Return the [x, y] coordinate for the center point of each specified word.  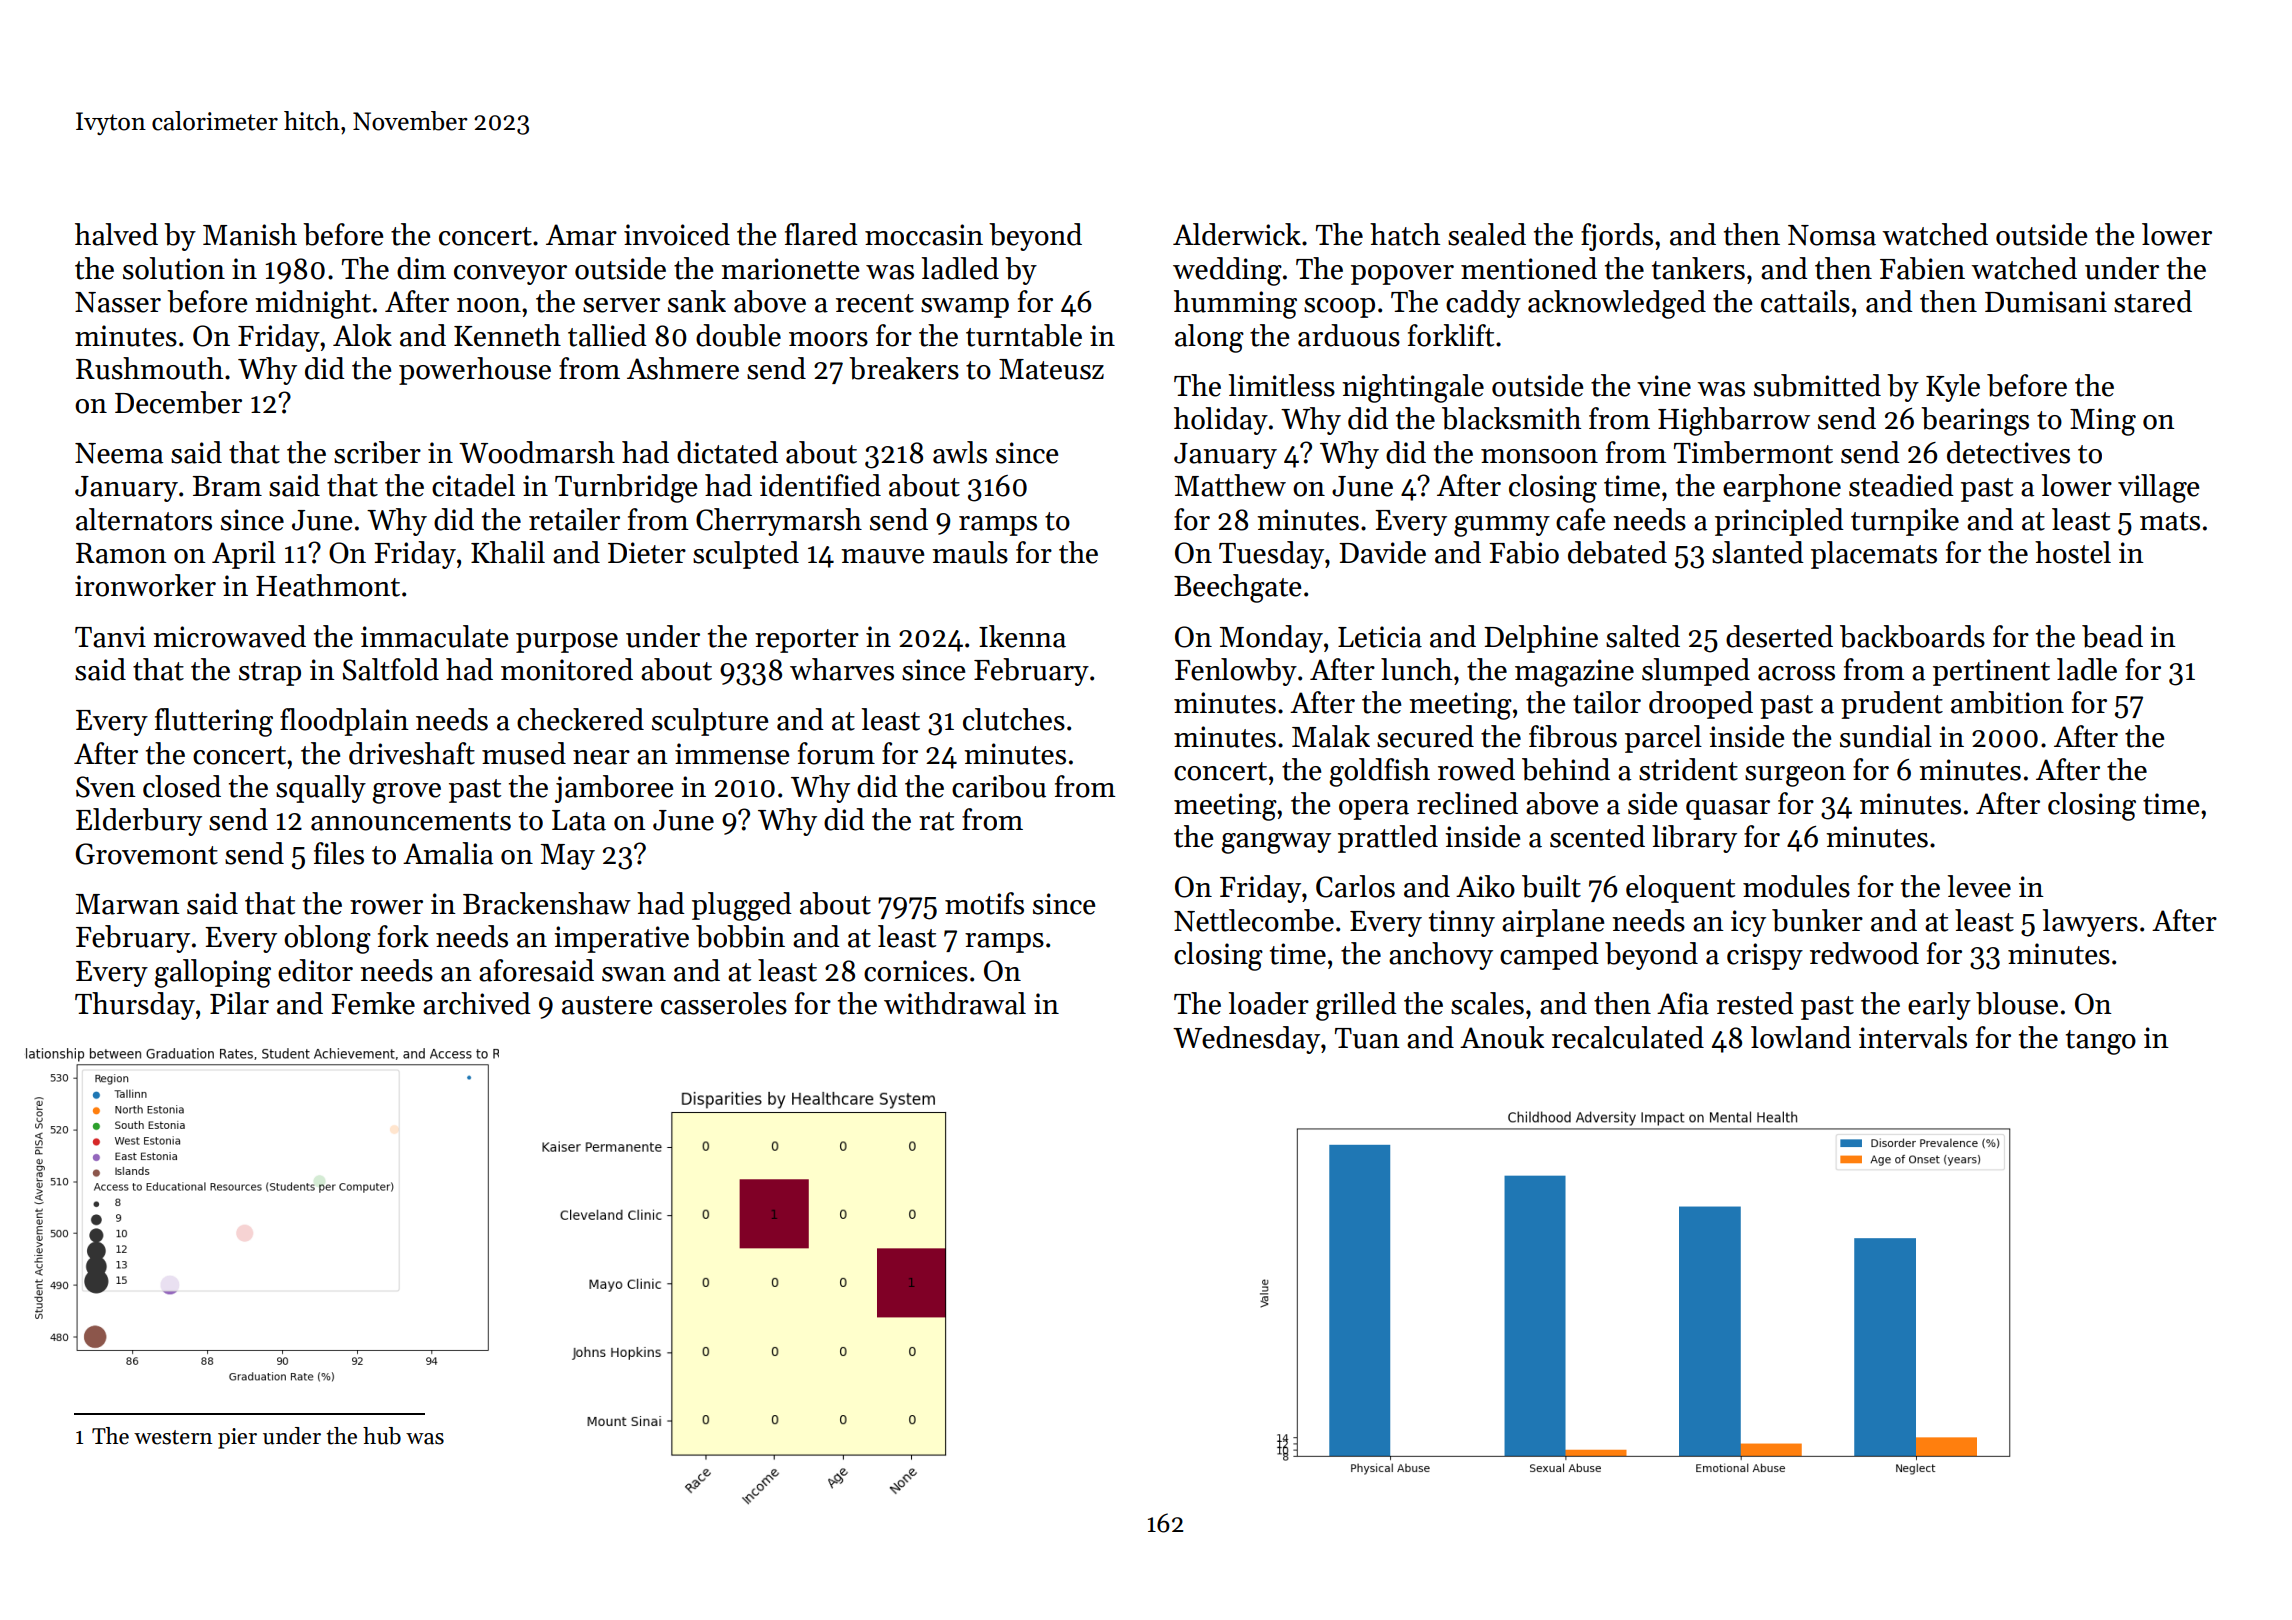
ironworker [145, 585]
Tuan [1367, 1038]
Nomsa [1832, 235]
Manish [250, 234]
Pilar [239, 1003]
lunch [1416, 669]
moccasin [924, 235]
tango [2101, 1042]
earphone [1782, 488]
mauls [970, 552]
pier [237, 1438]
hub [382, 1436]
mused [524, 753]
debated [1617, 552]
